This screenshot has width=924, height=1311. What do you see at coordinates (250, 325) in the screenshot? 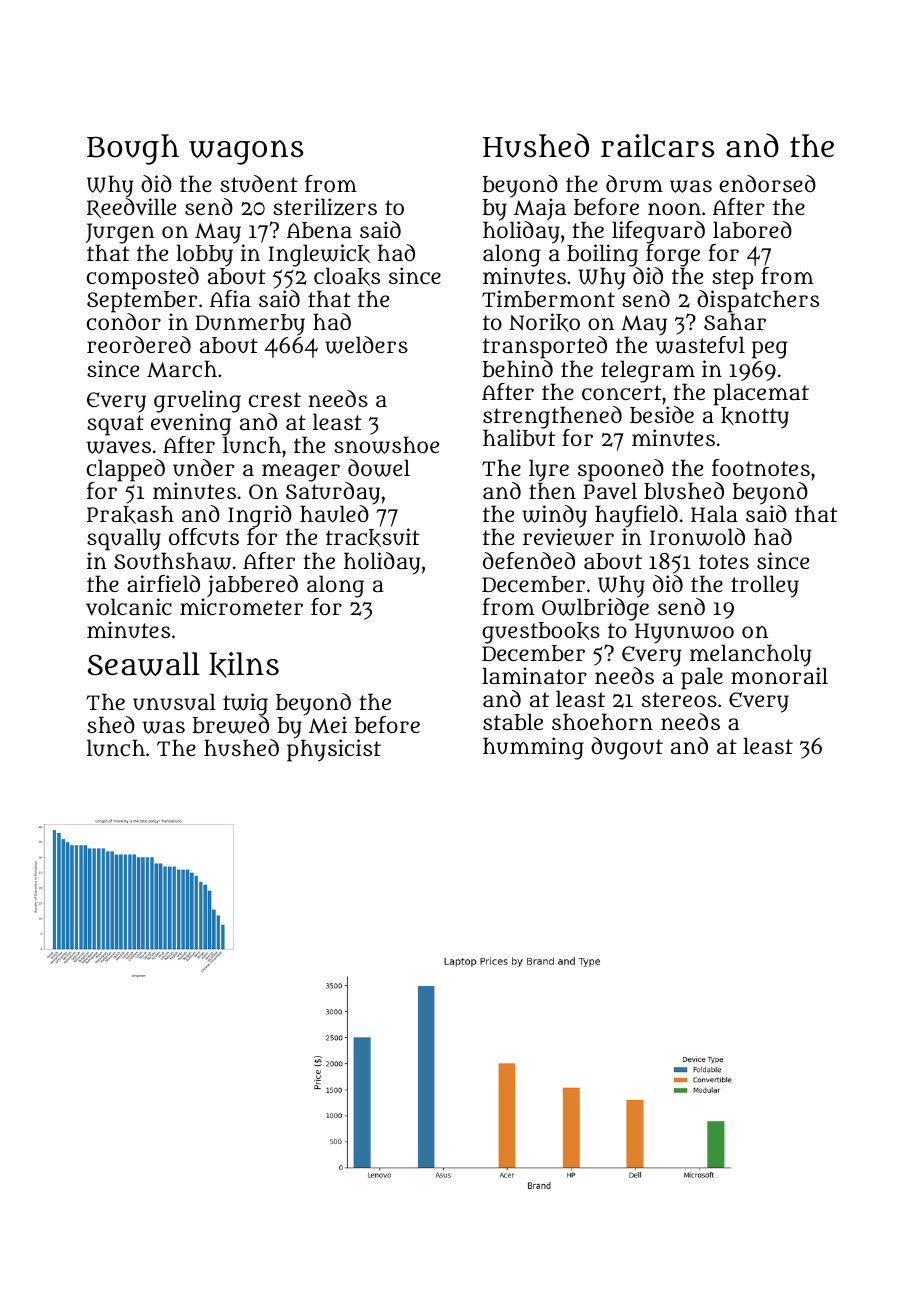
I see `Dunmerby` at bounding box center [250, 325].
